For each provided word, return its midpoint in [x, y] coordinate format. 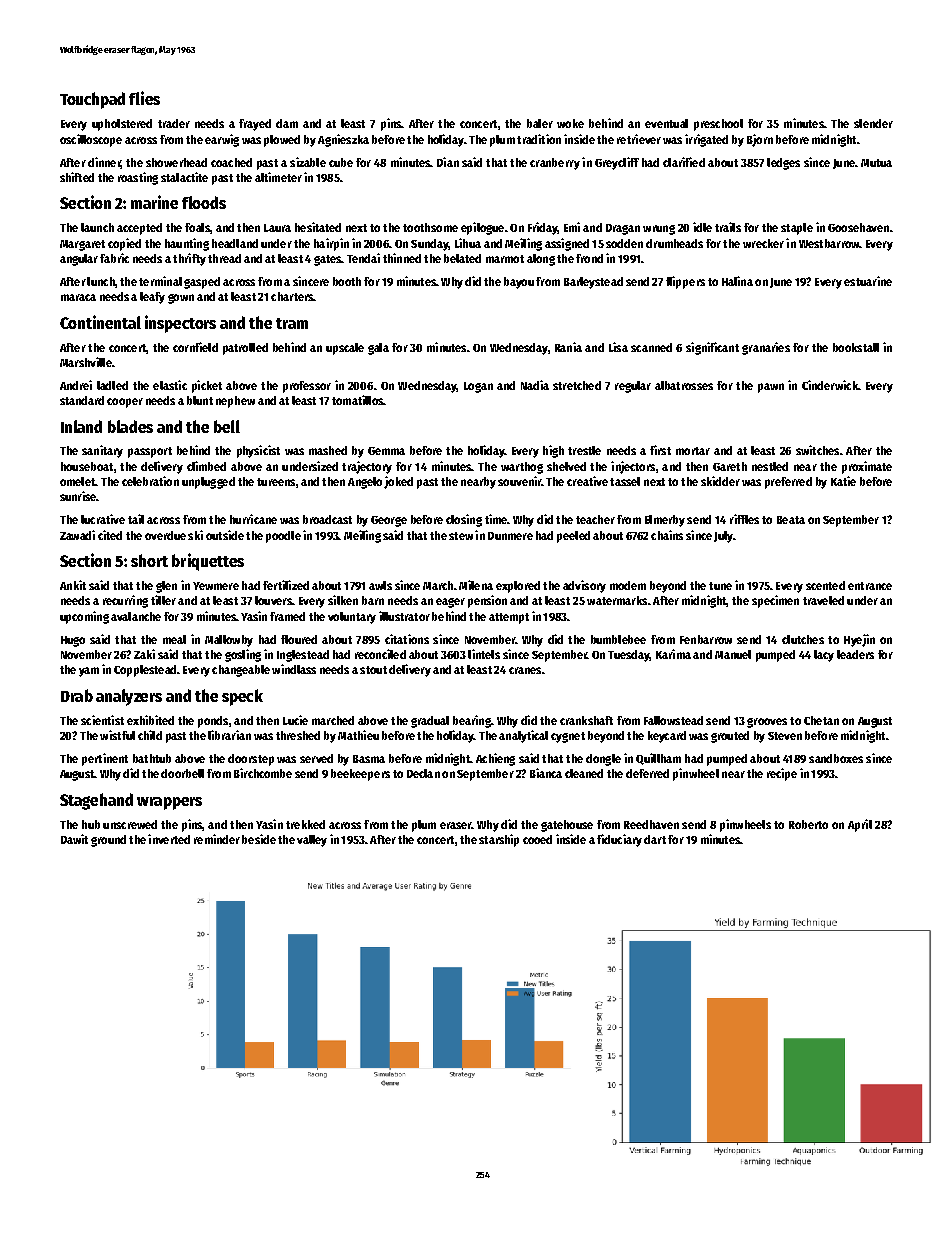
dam [287, 123]
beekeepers [360, 775]
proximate [867, 467]
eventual [666, 123]
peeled [573, 537]
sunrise [78, 496]
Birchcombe [263, 773]
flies [144, 98]
